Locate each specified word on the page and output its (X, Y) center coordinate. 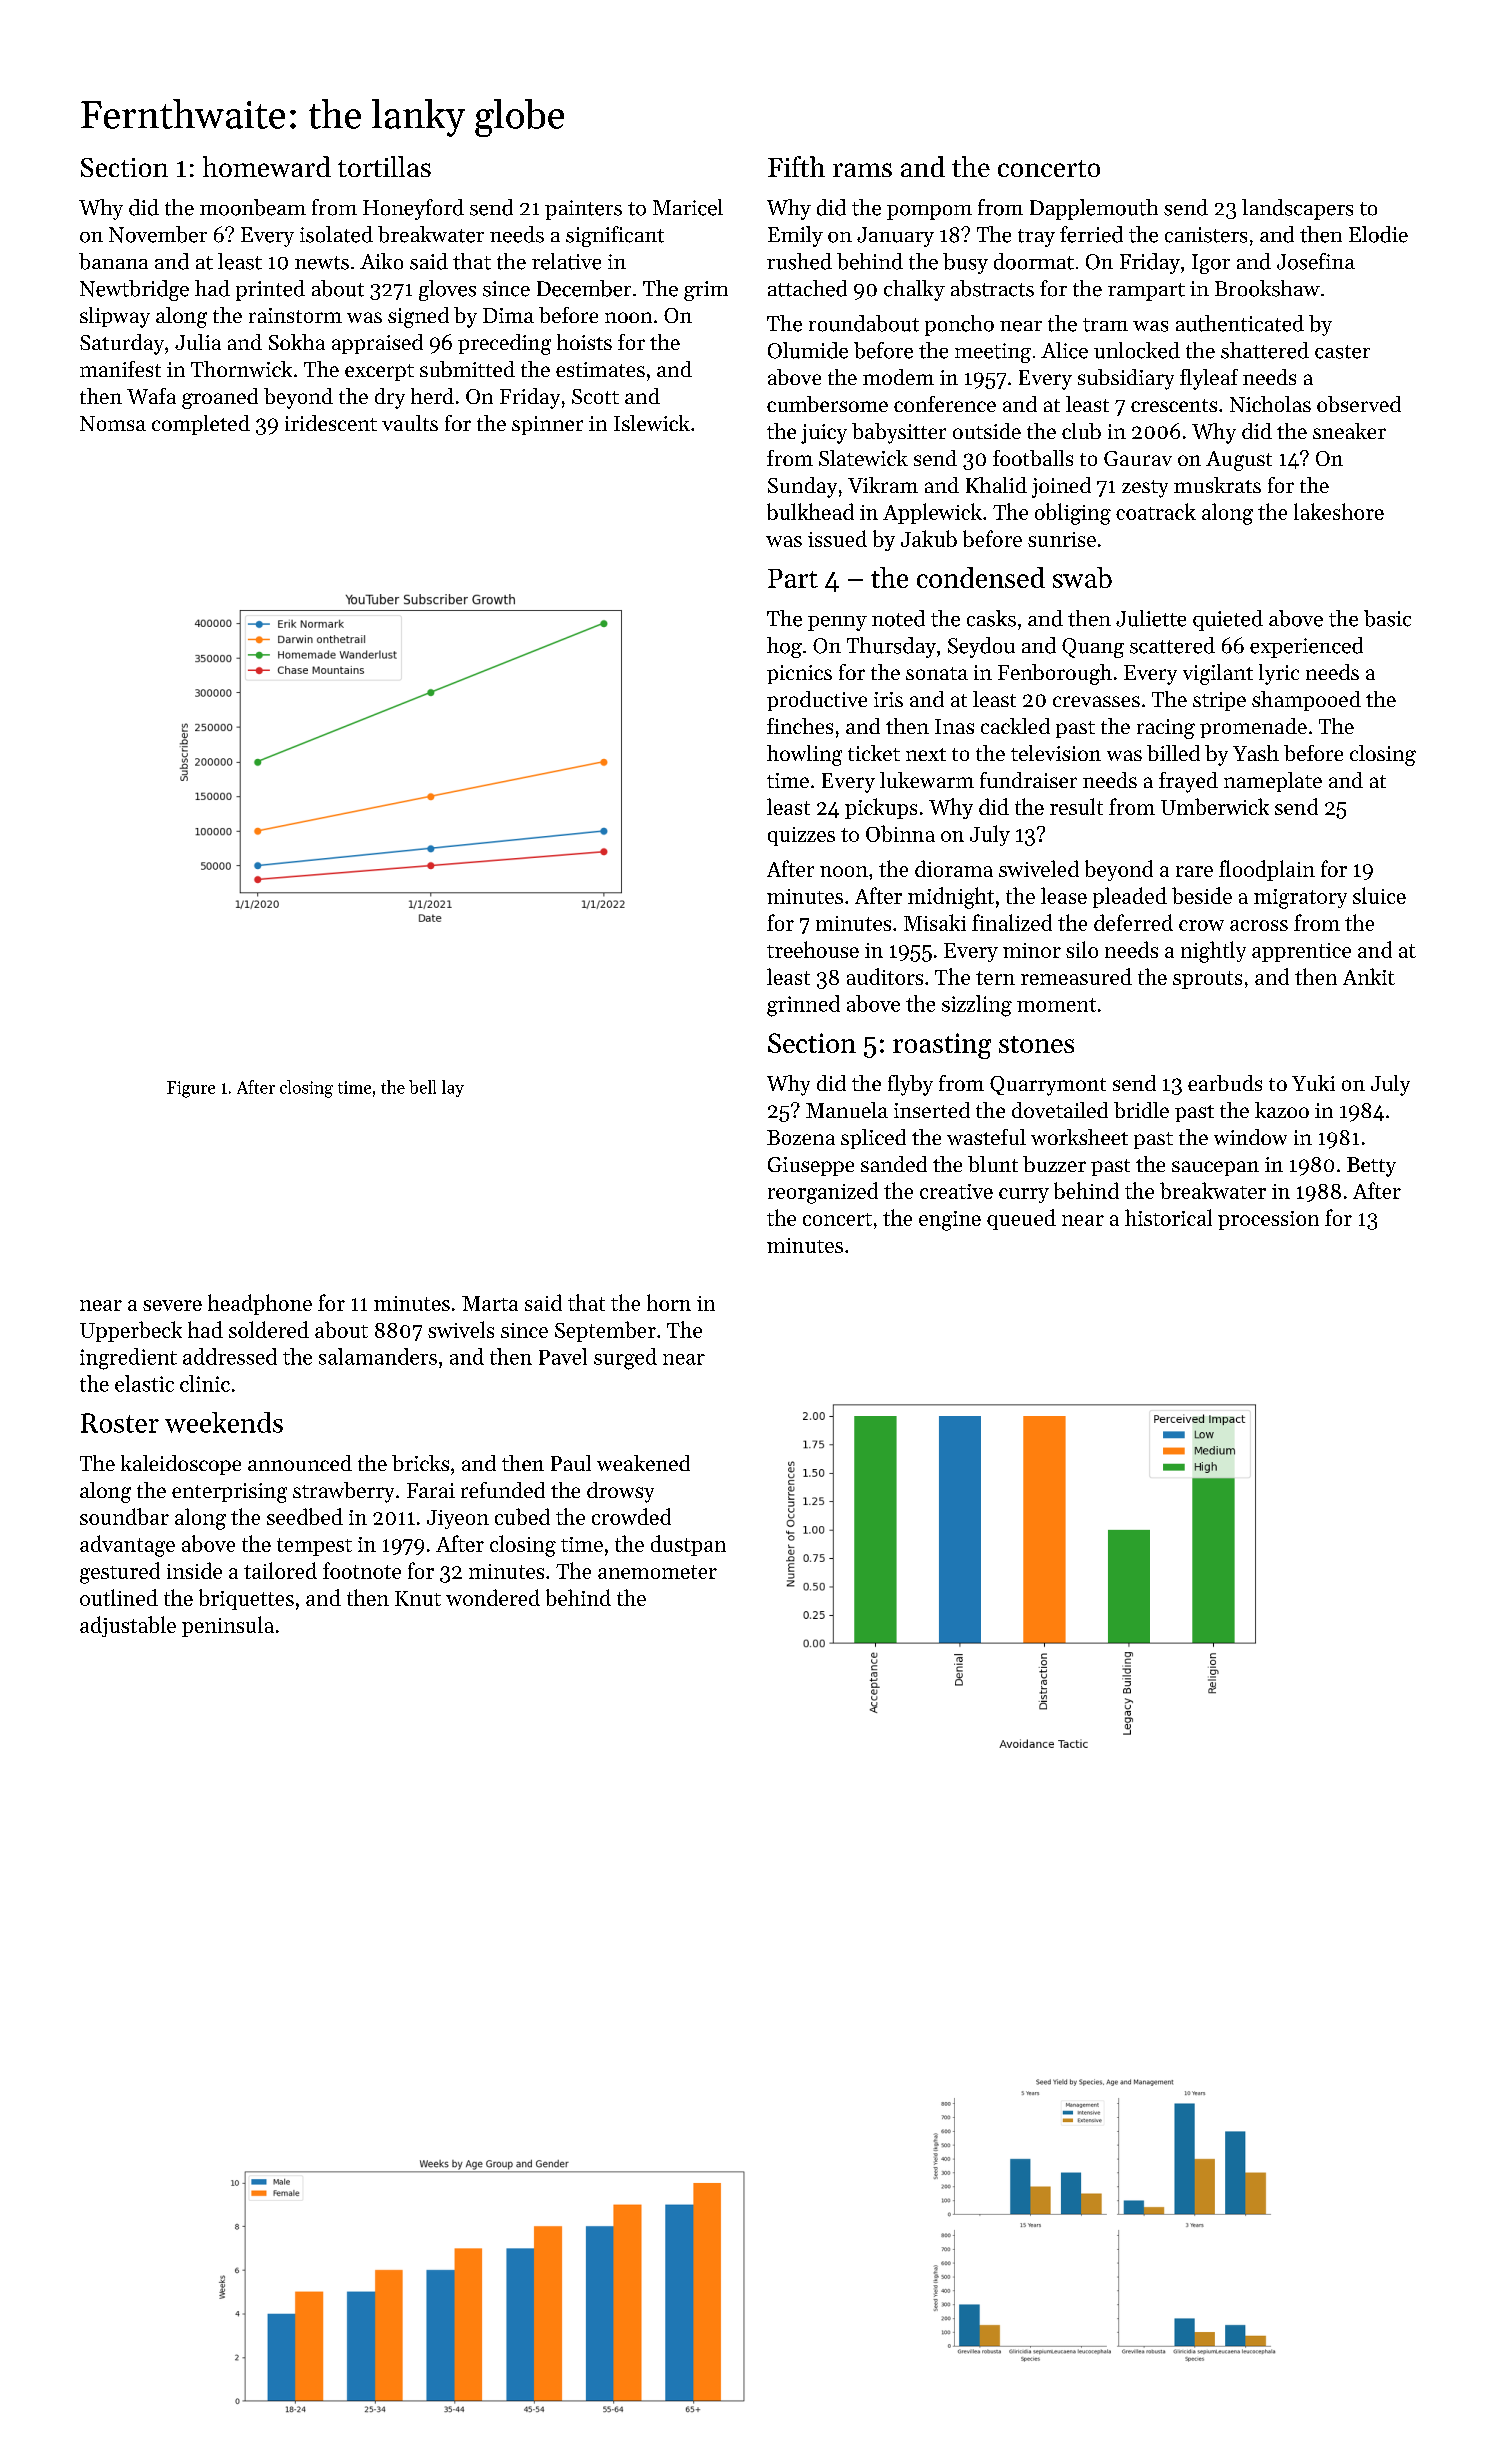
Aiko (381, 261)
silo (1082, 949)
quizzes (801, 836)
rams (862, 170)
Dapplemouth (1094, 209)
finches (800, 726)
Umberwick (1215, 806)
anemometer (657, 1572)
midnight (951, 898)
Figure (191, 1089)
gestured (120, 1573)
